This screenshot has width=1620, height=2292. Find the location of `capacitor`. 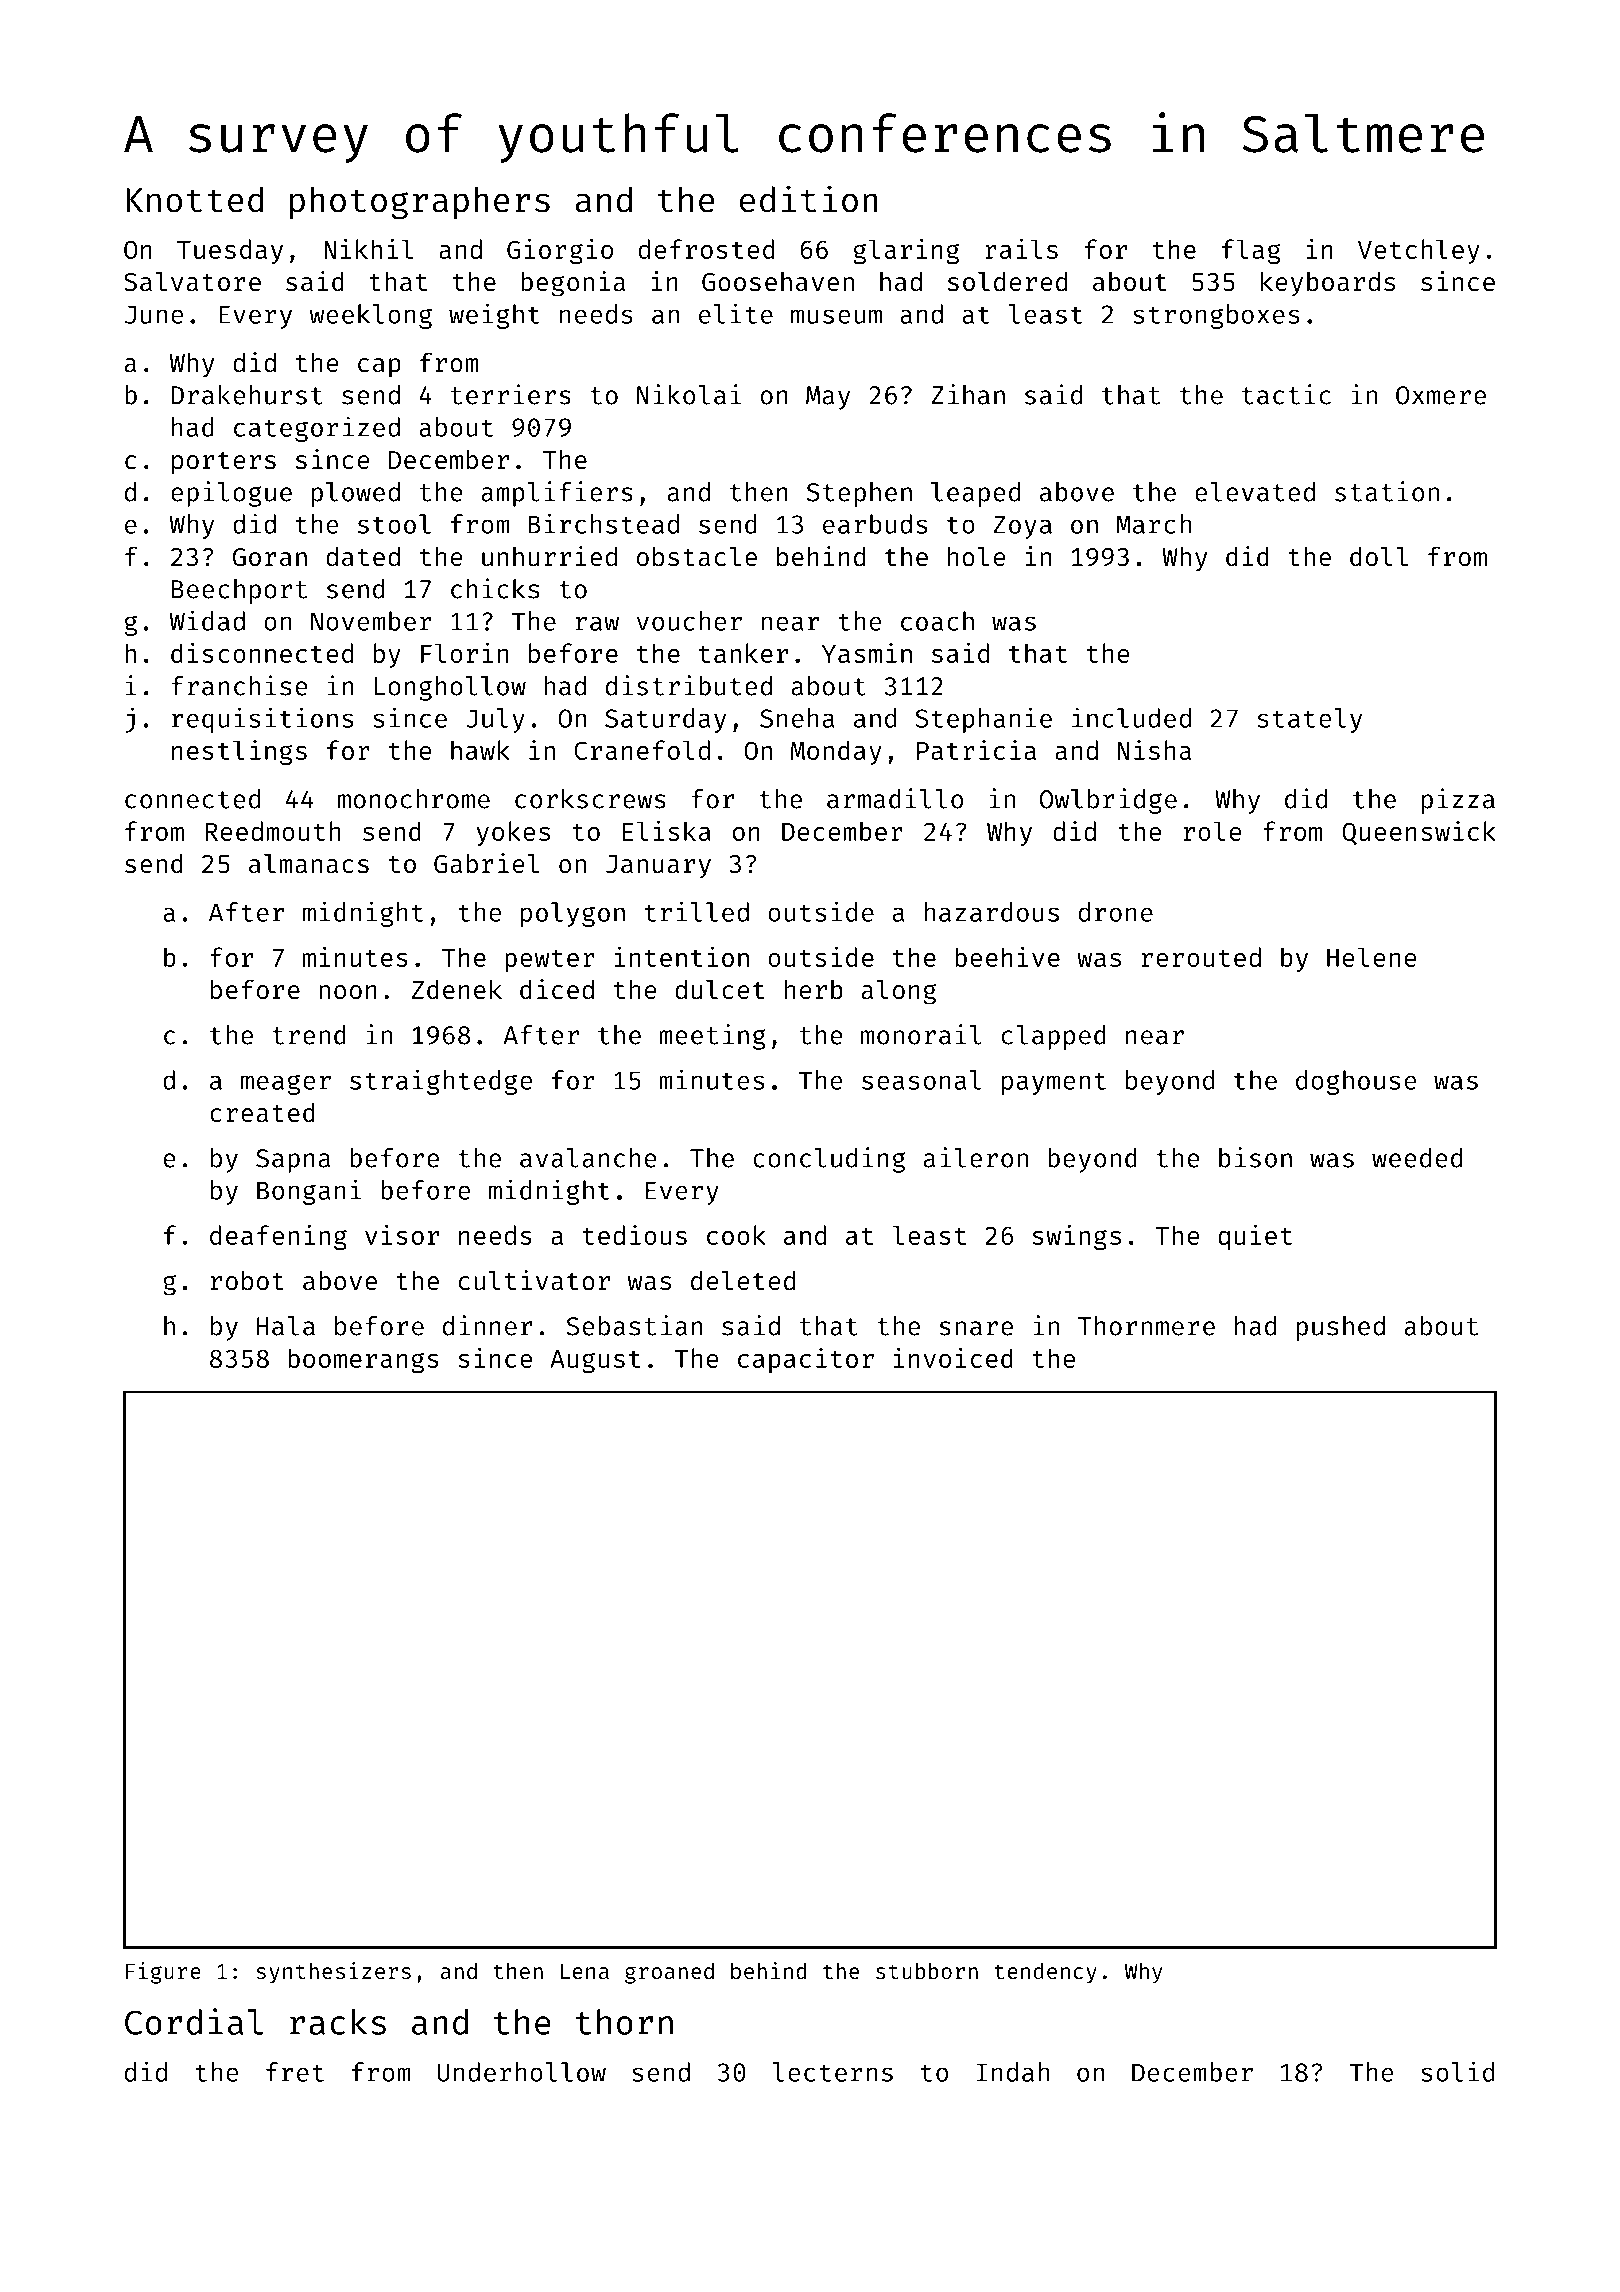

capacitor is located at coordinates (806, 1360).
